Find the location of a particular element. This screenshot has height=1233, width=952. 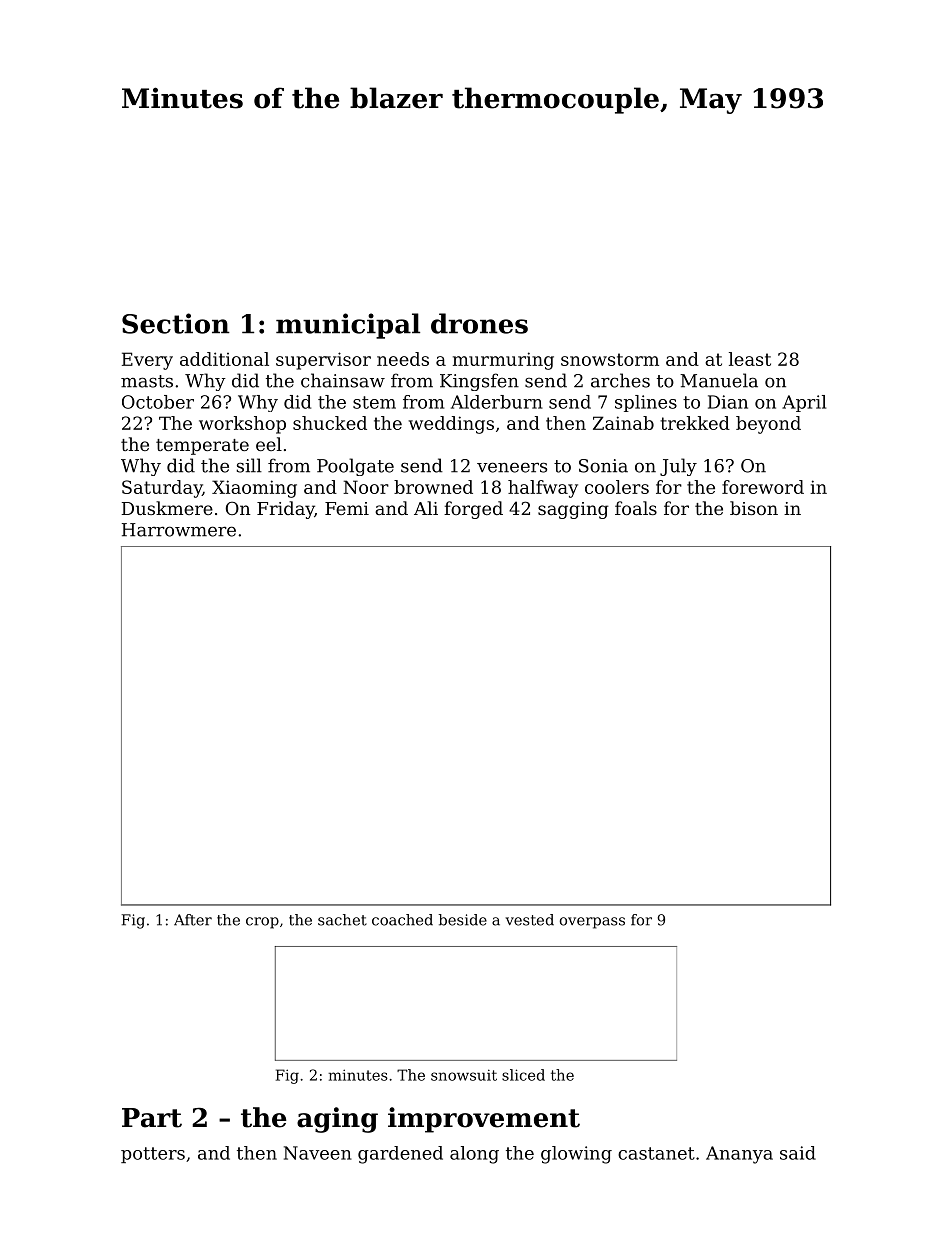

crop is located at coordinates (262, 923).
